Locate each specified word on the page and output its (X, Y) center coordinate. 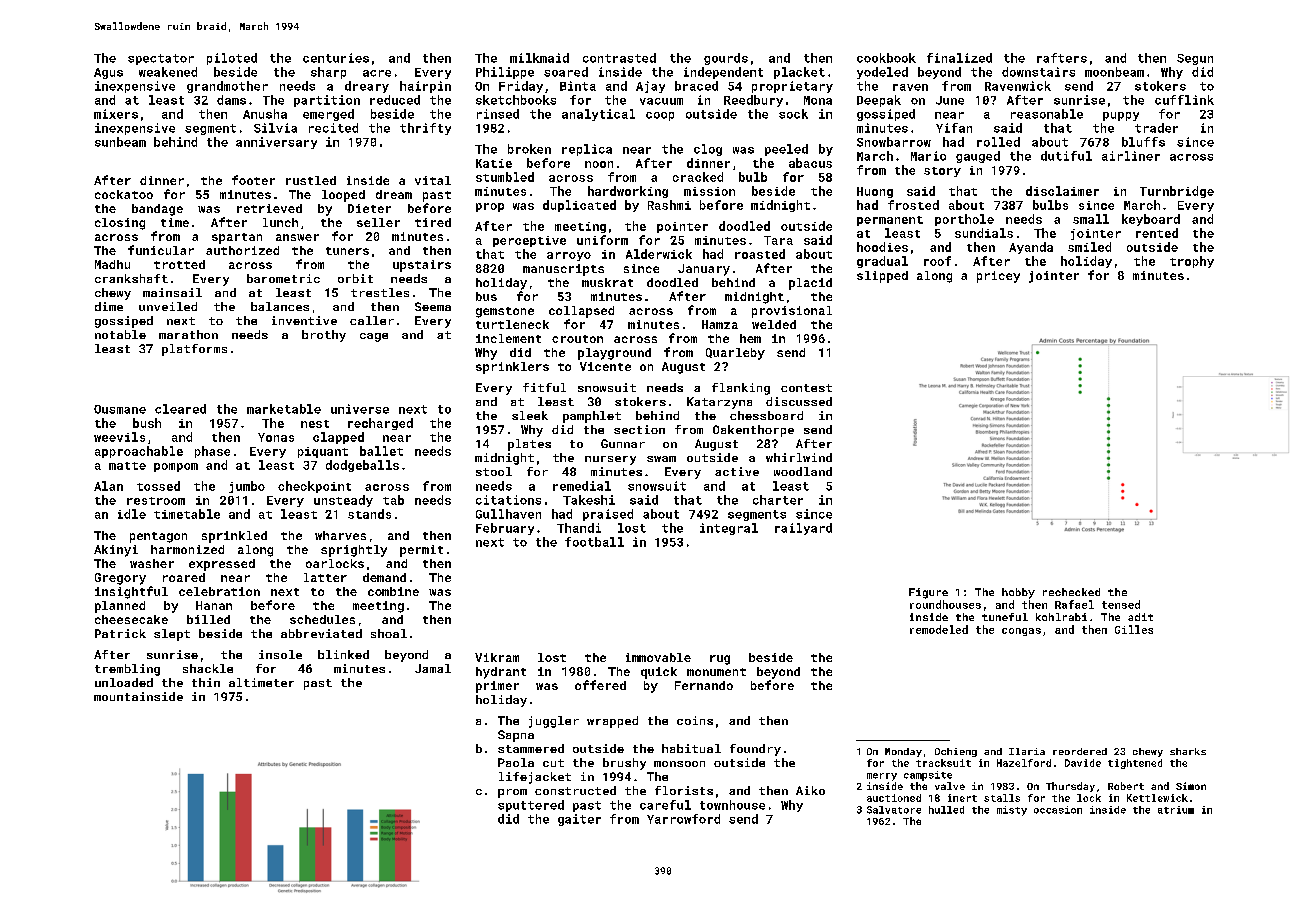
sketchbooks (516, 100)
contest (806, 388)
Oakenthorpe (753, 431)
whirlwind (799, 457)
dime (109, 306)
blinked (343, 654)
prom (512, 793)
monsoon (679, 764)
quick (659, 673)
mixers (116, 114)
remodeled (939, 629)
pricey (998, 277)
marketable (284, 409)
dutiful (1066, 156)
